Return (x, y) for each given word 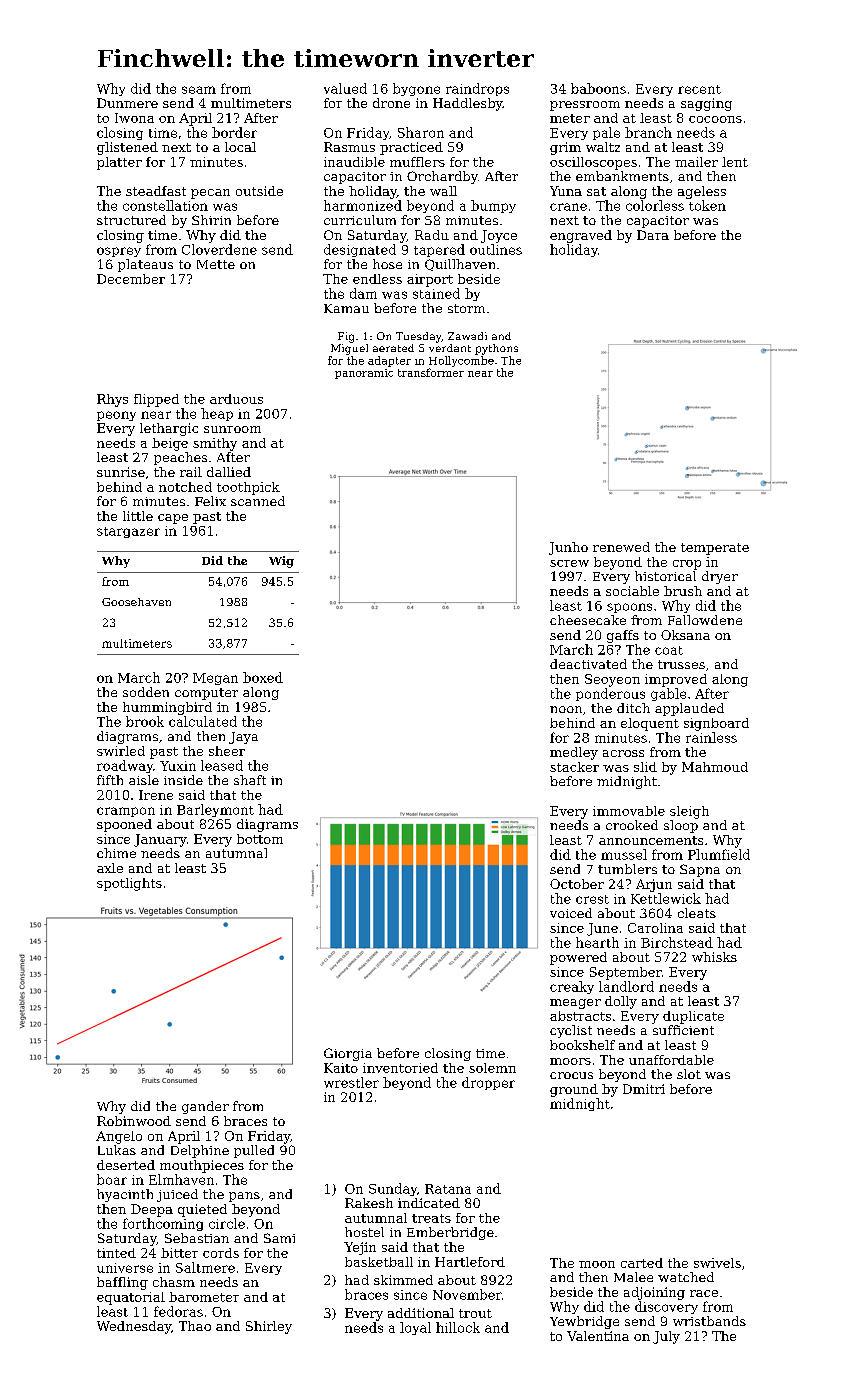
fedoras (178, 1311)
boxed (263, 677)
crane (568, 207)
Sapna (700, 870)
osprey (119, 252)
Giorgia (348, 1054)
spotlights (129, 884)
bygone (416, 89)
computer (206, 694)
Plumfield (719, 854)
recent (699, 89)
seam (199, 90)
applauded (689, 709)
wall (443, 191)
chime (116, 853)
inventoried (400, 1068)
